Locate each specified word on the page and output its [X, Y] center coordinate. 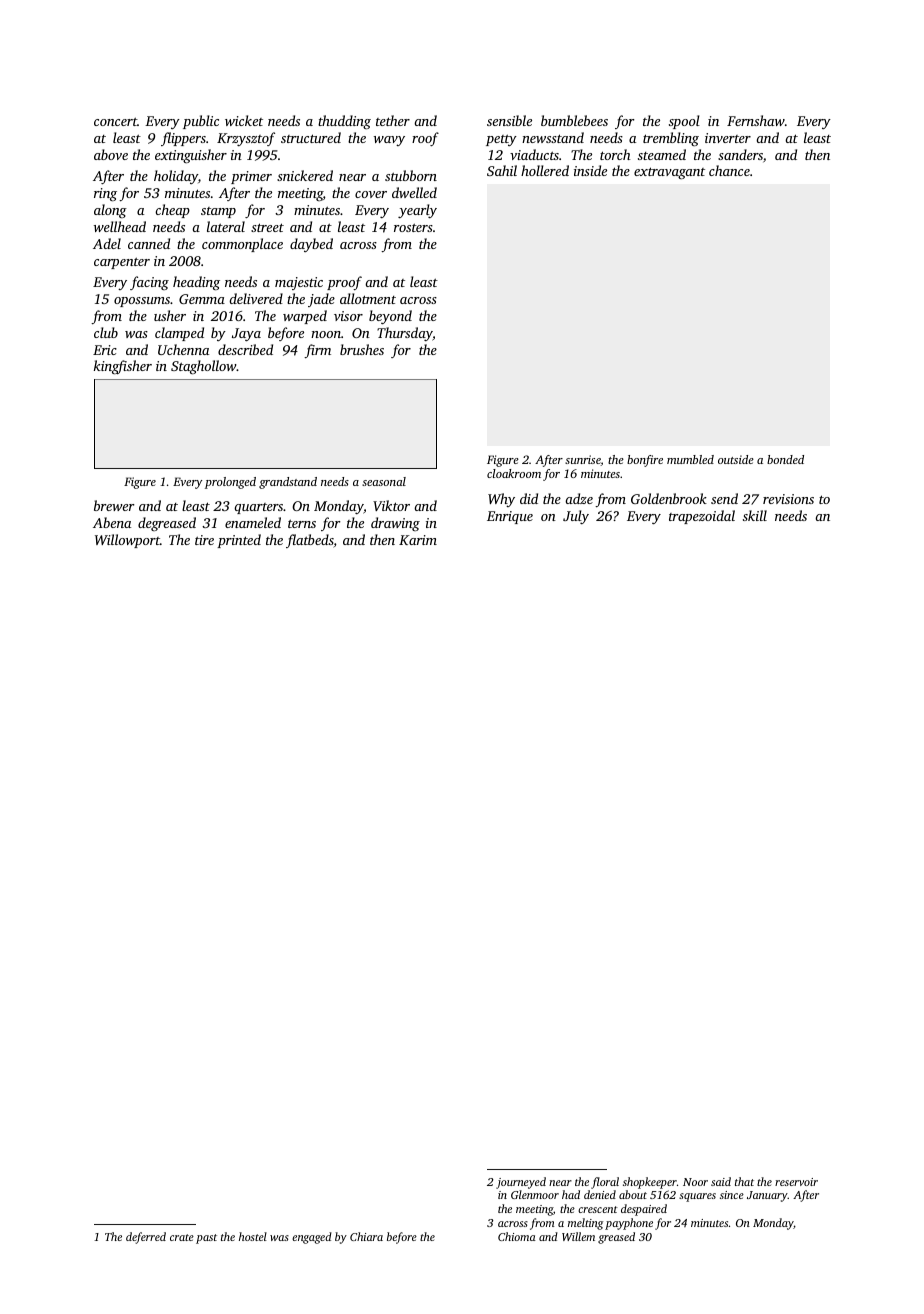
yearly [417, 211]
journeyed [521, 1183]
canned [149, 243]
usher [170, 315]
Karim [418, 540]
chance [729, 170]
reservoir [796, 1182]
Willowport [127, 541]
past [206, 1239]
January [767, 1196]
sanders [740, 154]
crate [182, 1237]
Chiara [366, 1236]
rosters [413, 227]
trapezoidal [702, 517]
